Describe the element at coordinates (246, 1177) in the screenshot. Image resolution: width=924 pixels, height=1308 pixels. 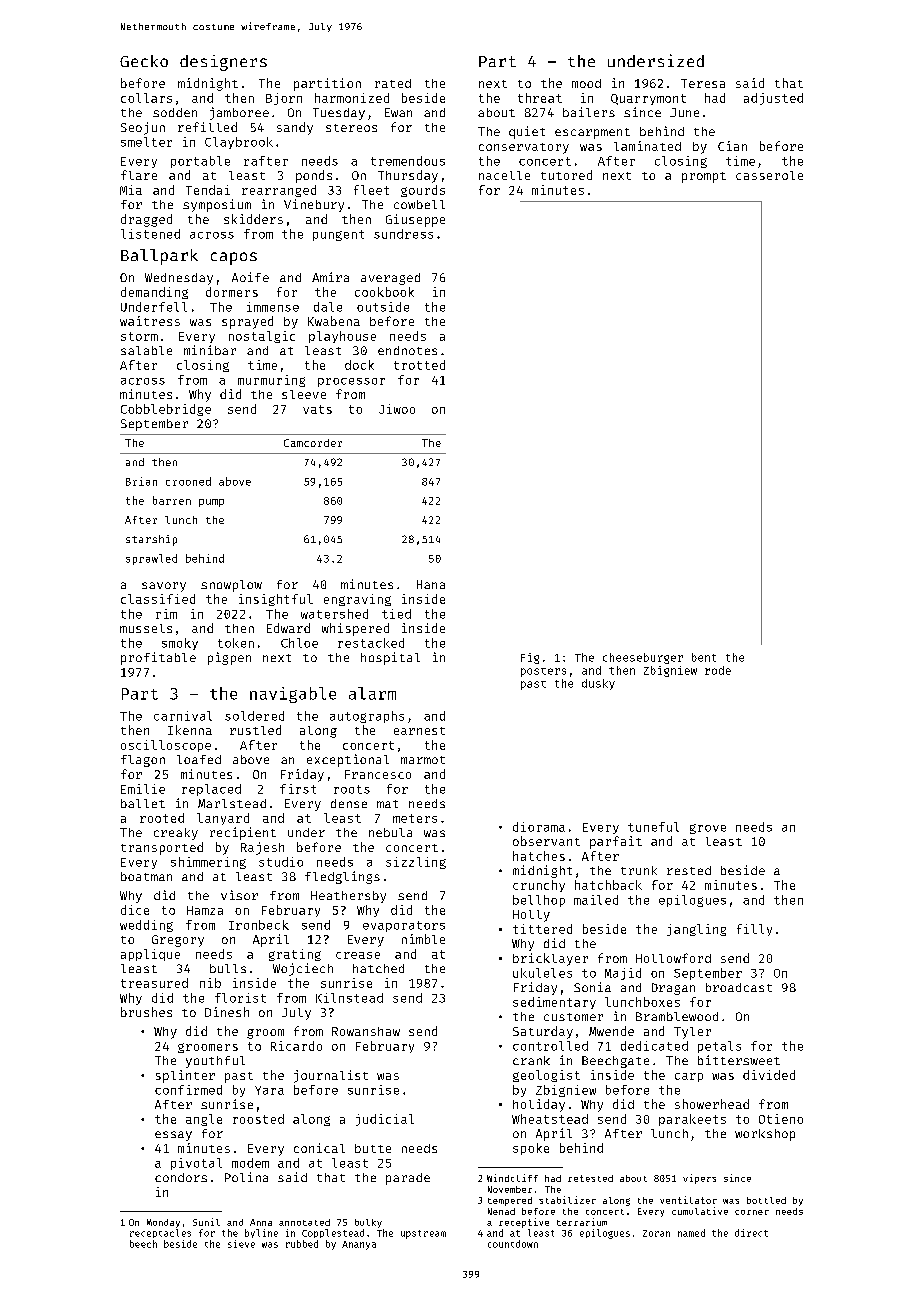
I see `Polina` at that location.
